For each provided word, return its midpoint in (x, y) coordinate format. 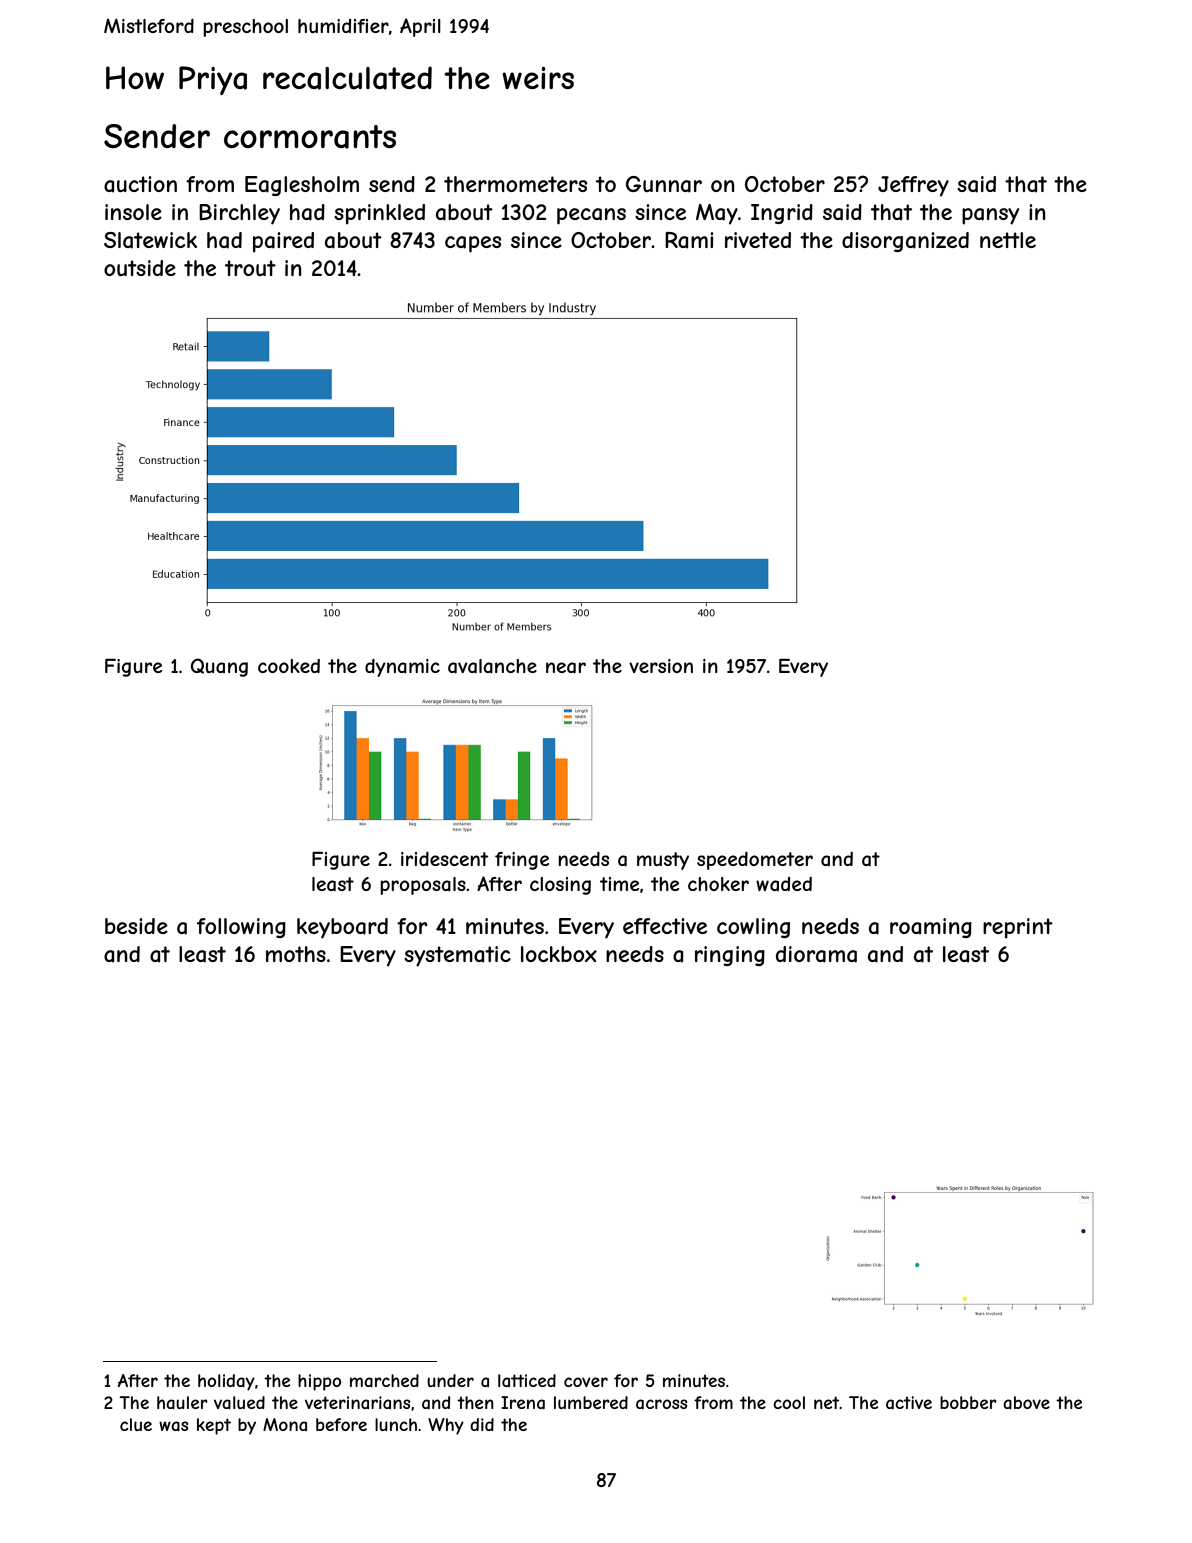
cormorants (310, 137)
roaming (931, 928)
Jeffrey (913, 186)
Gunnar (664, 184)
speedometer (755, 861)
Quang (219, 667)
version (661, 666)
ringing (730, 956)
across (661, 1404)
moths (296, 954)
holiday (226, 1382)
